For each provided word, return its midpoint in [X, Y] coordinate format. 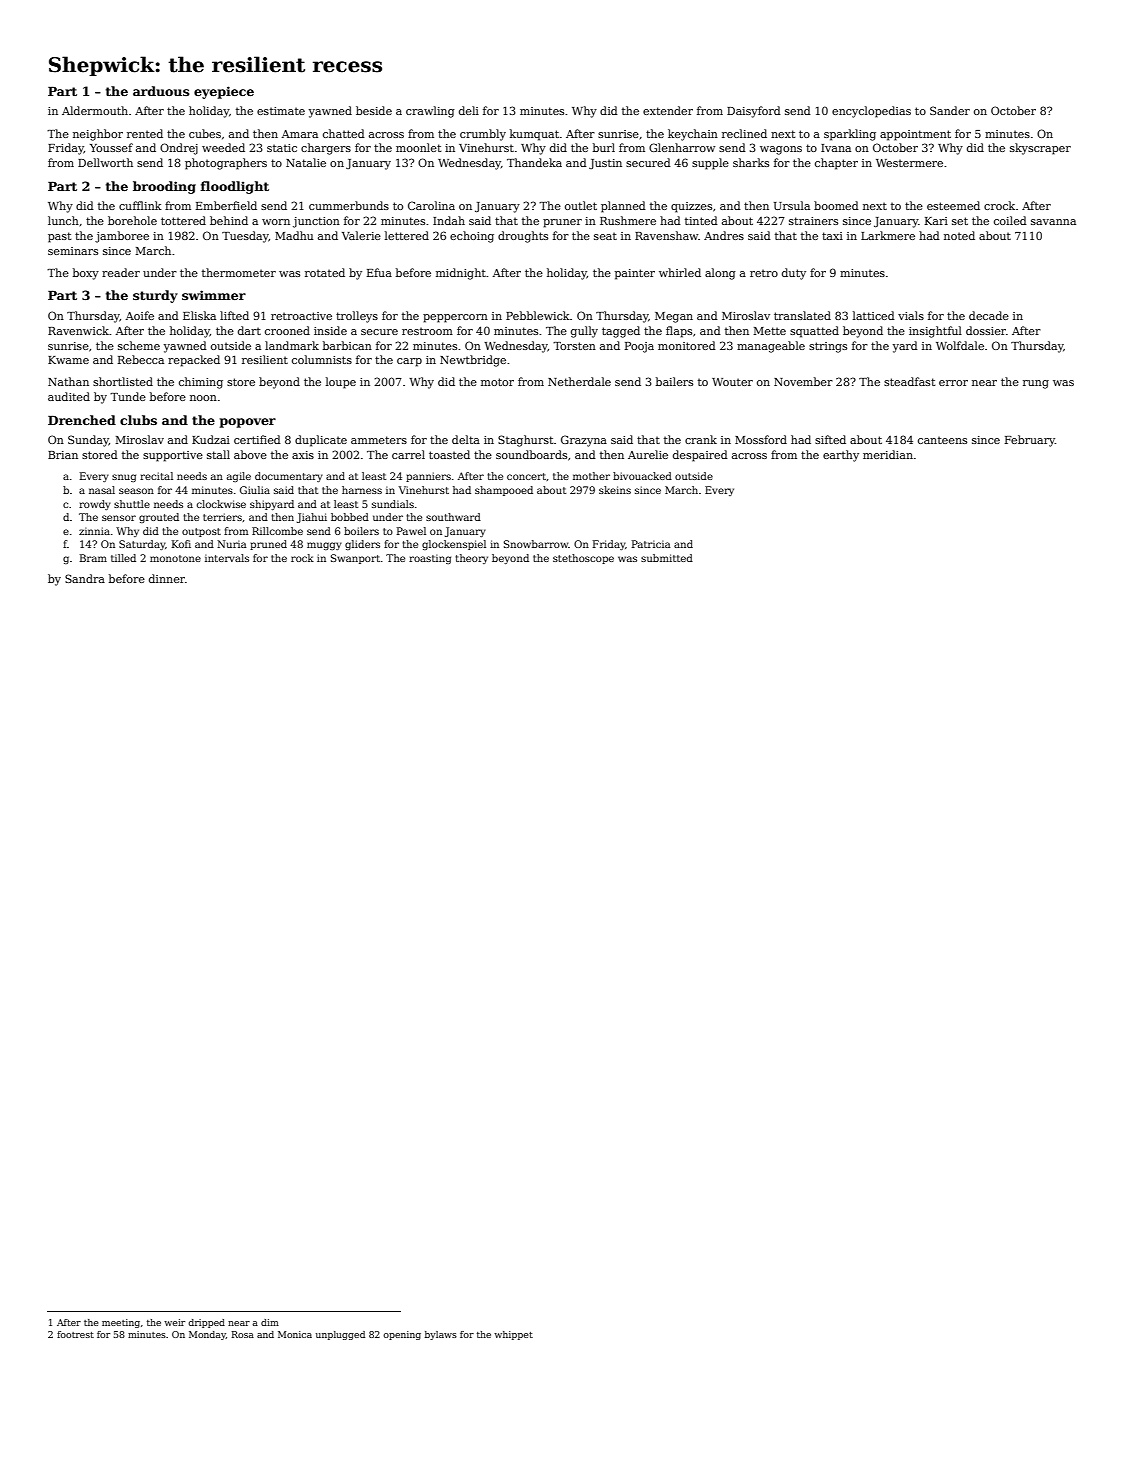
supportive [173, 456]
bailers [674, 381]
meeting [121, 1323]
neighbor [98, 135]
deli [469, 110]
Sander [950, 110]
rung [1036, 384]
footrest [75, 1334]
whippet [513, 1335]
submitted [667, 558]
